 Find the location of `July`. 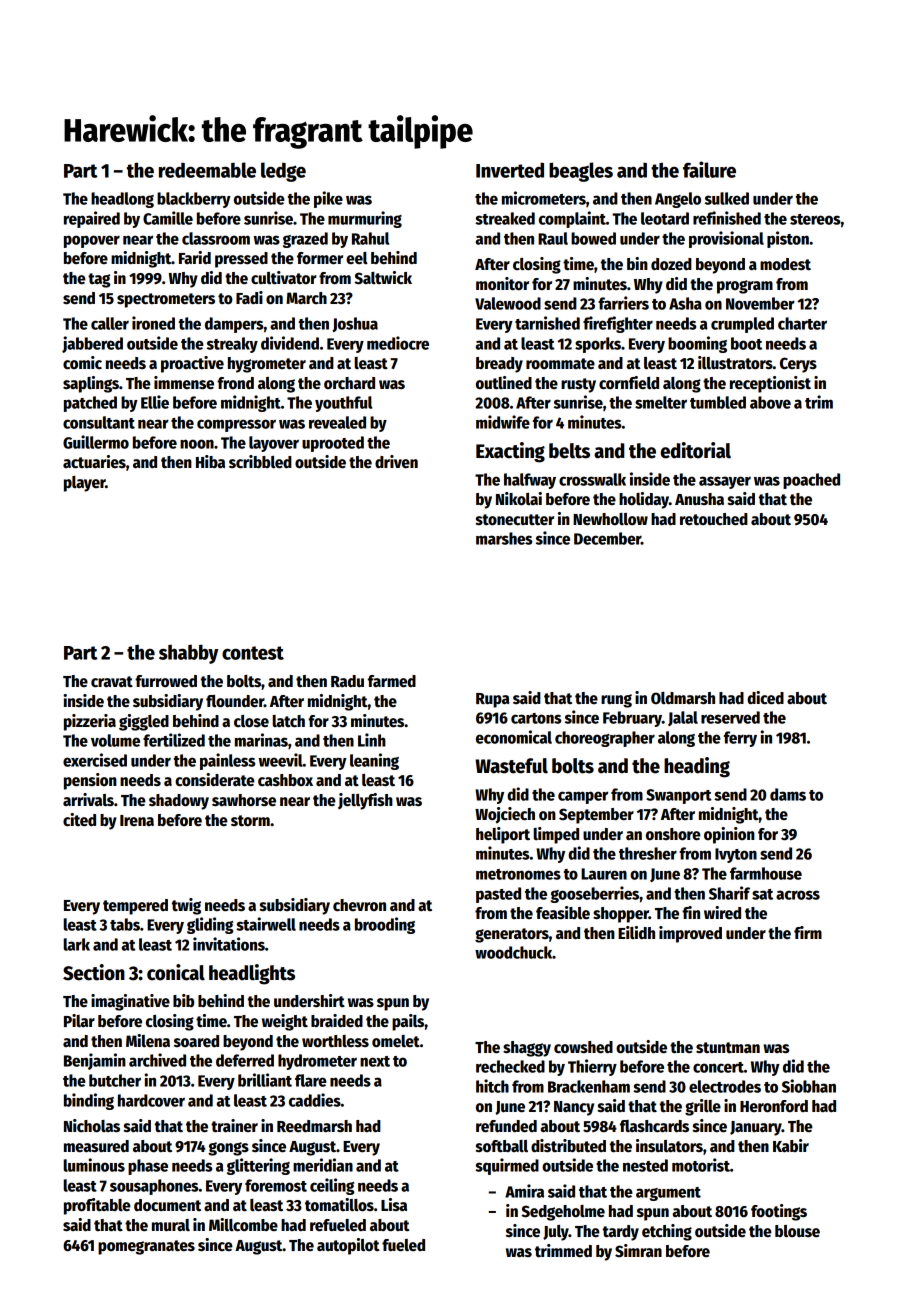

July is located at coordinates (556, 1233).
